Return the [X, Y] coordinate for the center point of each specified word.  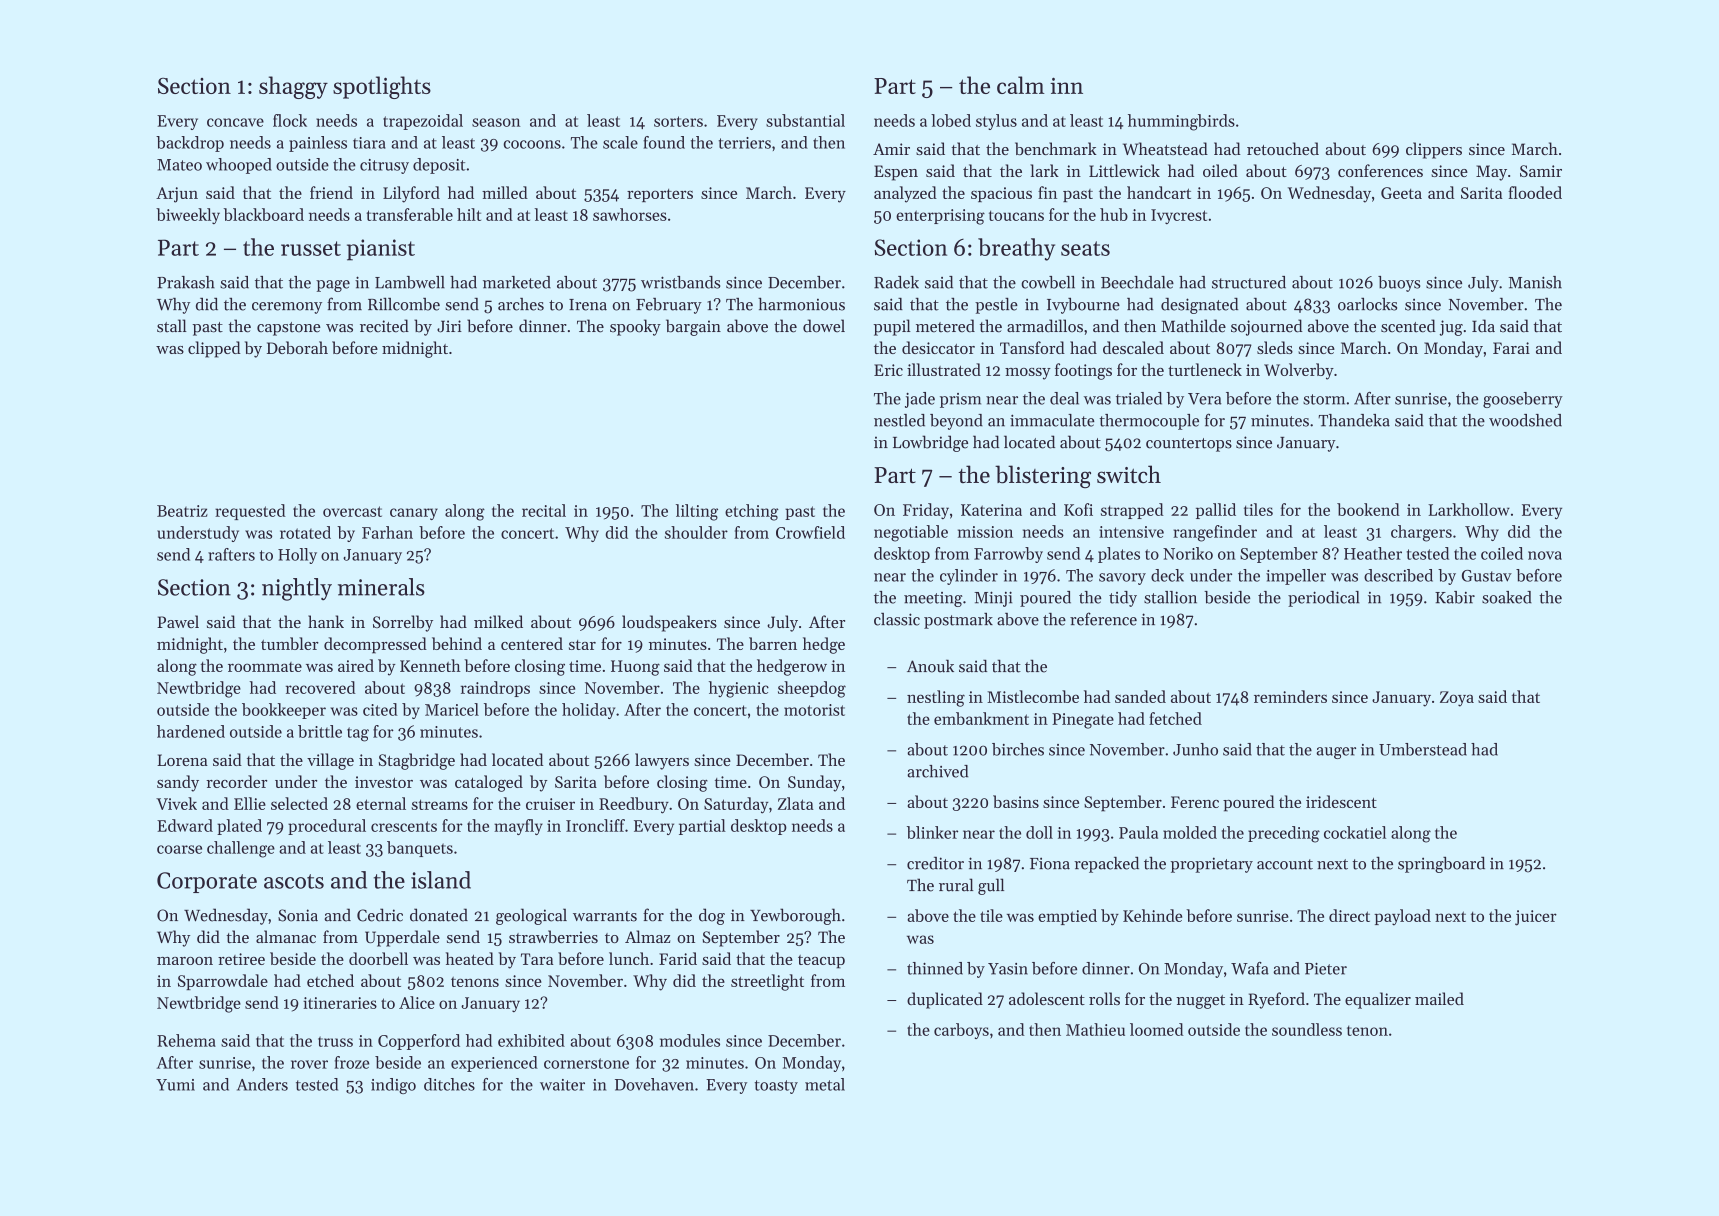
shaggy [293, 87]
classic [897, 619]
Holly [297, 556]
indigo [393, 1086]
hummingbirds [1181, 122]
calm [1021, 85]
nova [1545, 555]
